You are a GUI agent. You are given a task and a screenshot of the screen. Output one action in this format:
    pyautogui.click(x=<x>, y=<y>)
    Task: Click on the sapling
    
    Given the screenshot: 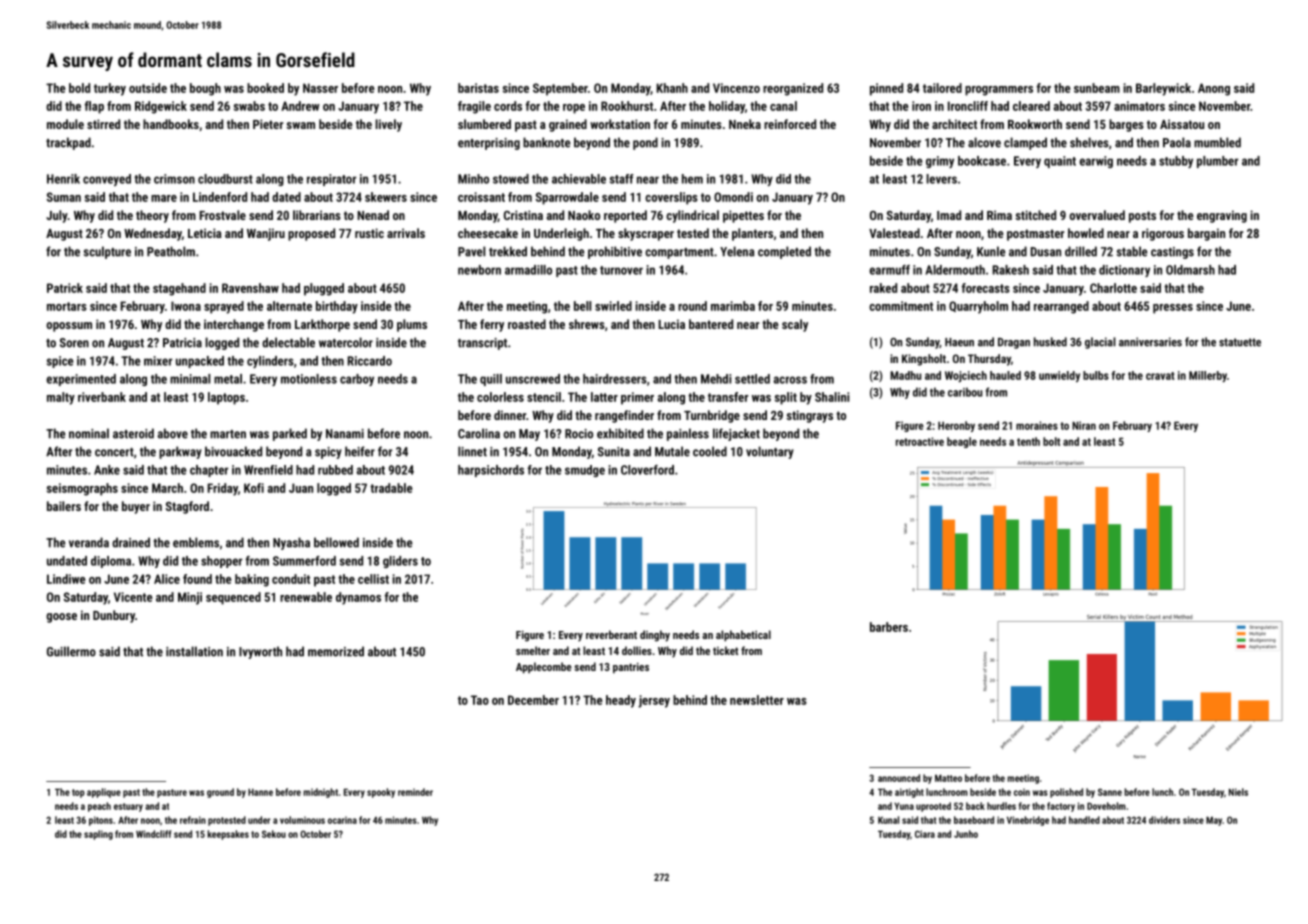 What is the action you would take?
    pyautogui.click(x=98, y=835)
